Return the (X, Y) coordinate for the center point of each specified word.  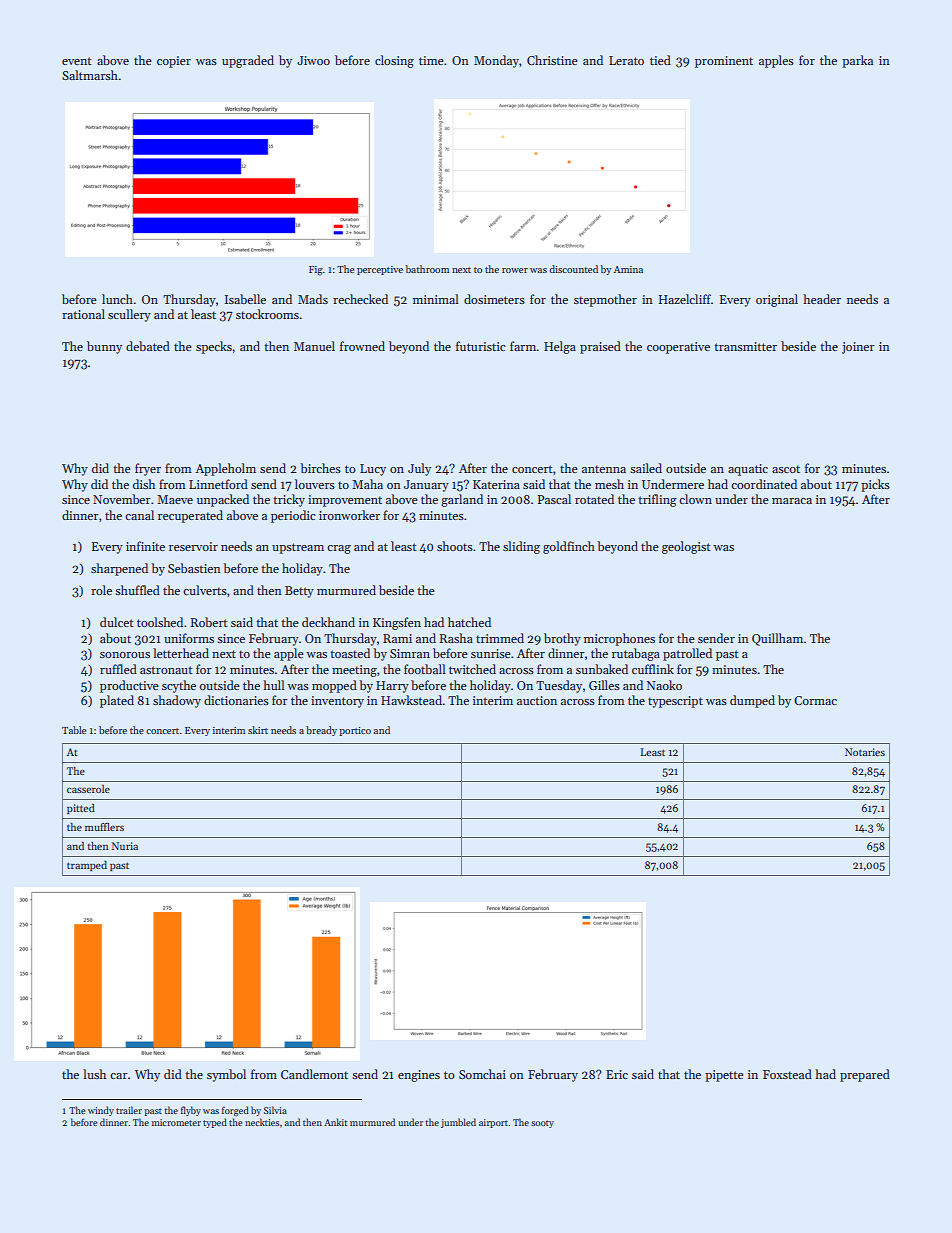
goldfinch (569, 547)
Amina (628, 269)
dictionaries (236, 700)
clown (695, 499)
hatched (469, 622)
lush (94, 1074)
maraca (792, 501)
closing (394, 61)
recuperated (190, 516)
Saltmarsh (90, 75)
